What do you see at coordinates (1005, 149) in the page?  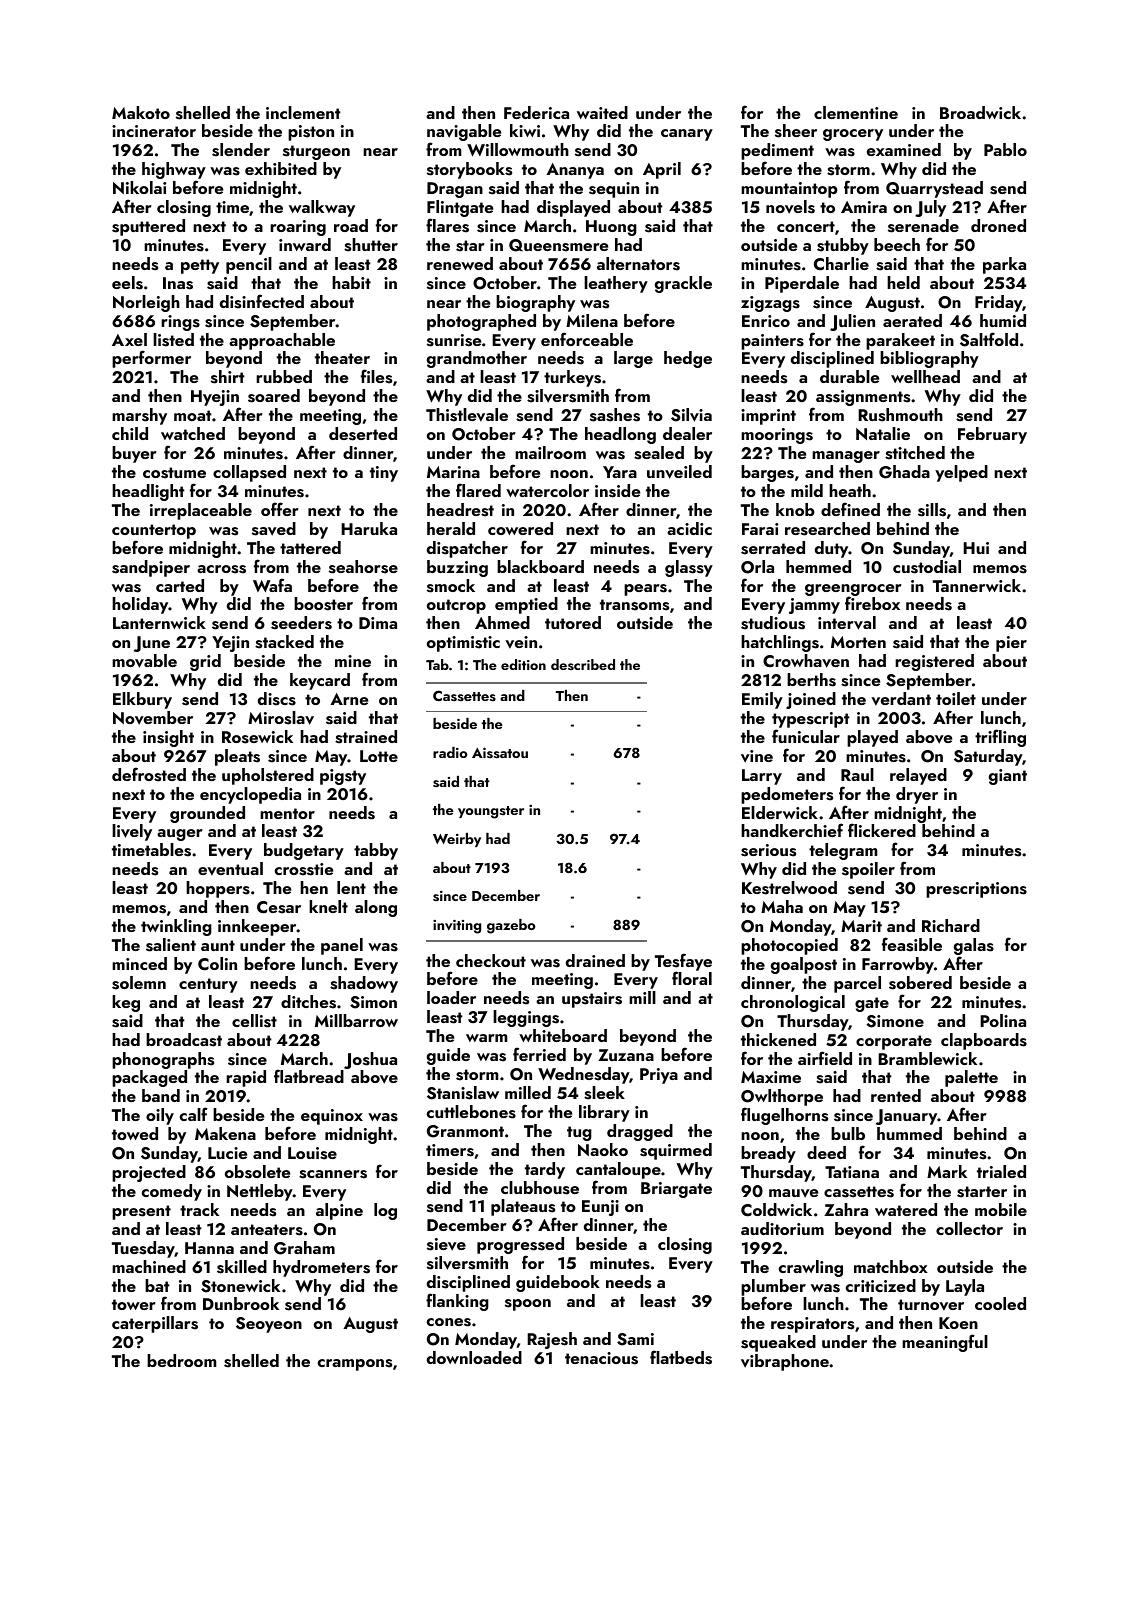 I see `Pablo` at bounding box center [1005, 149].
